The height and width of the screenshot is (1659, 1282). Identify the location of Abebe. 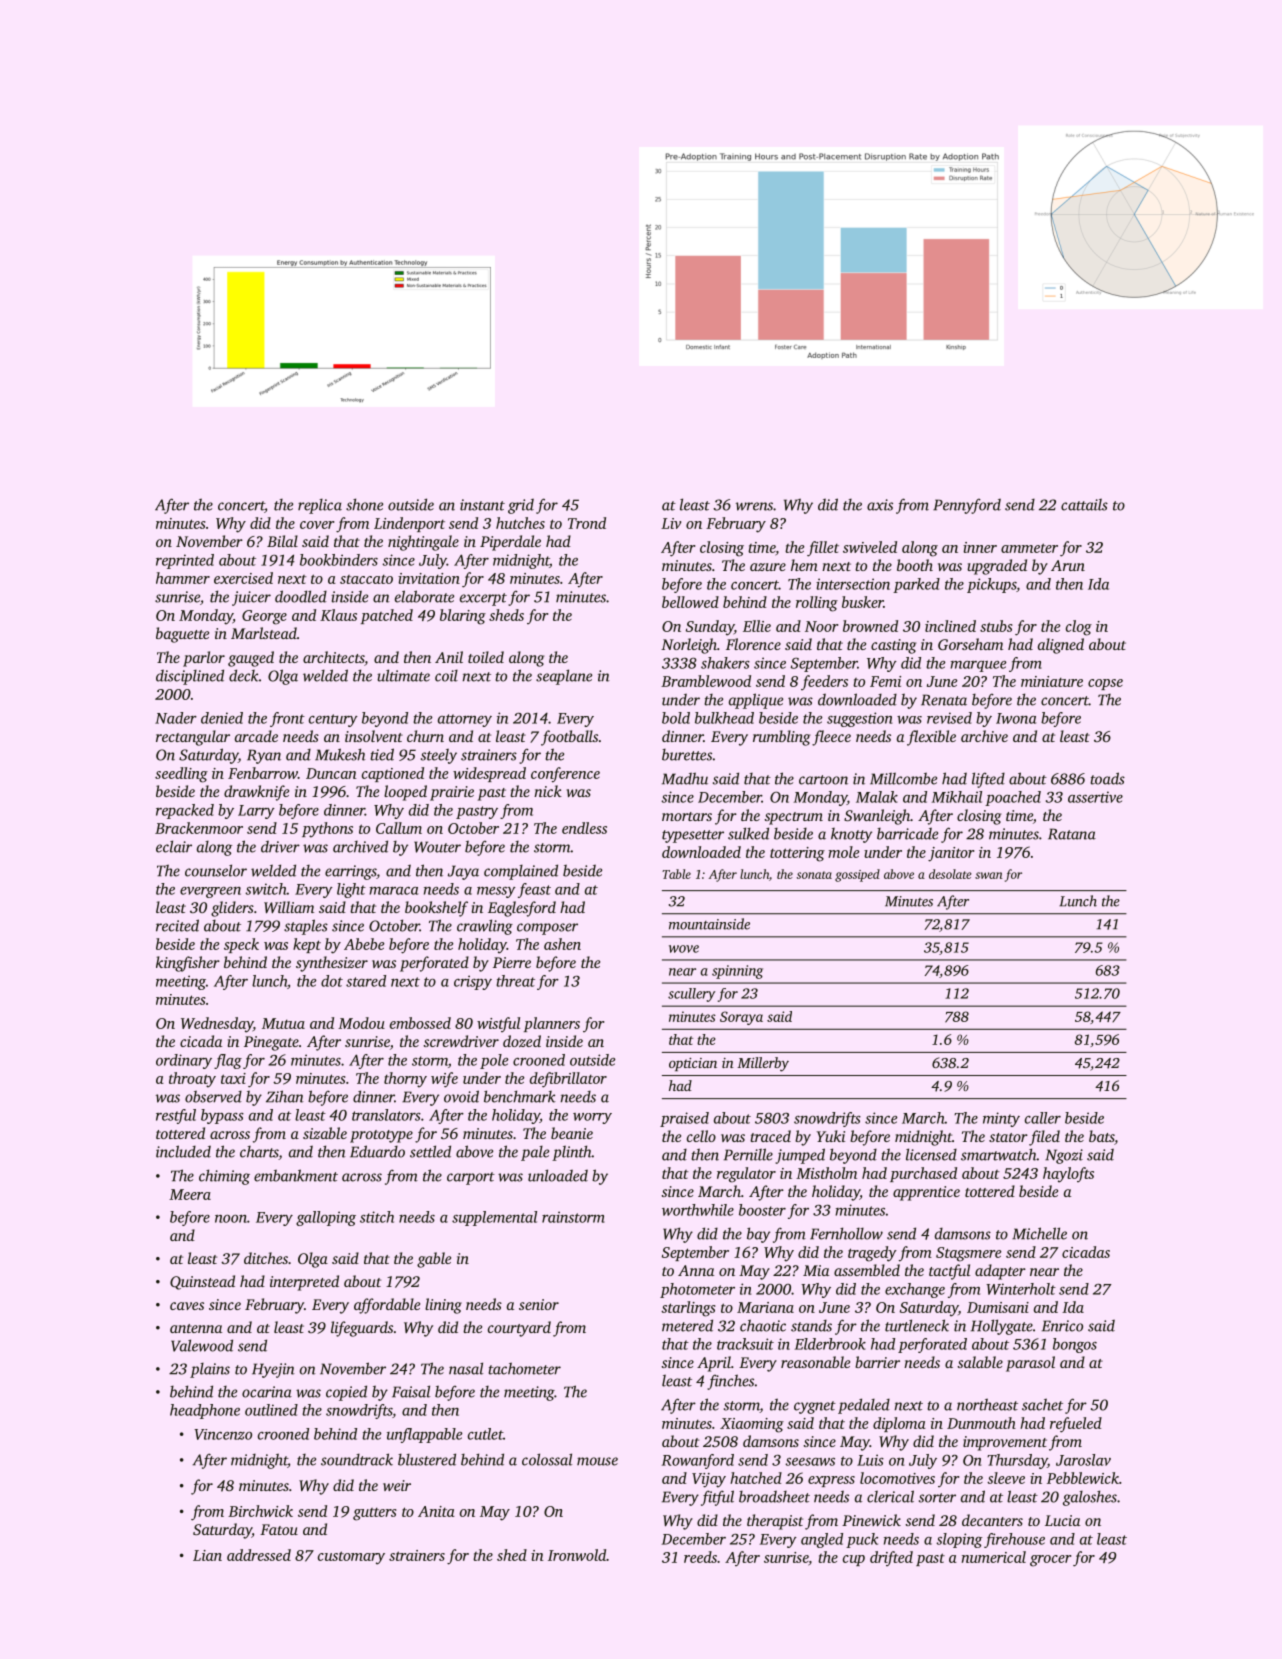
(364, 944).
